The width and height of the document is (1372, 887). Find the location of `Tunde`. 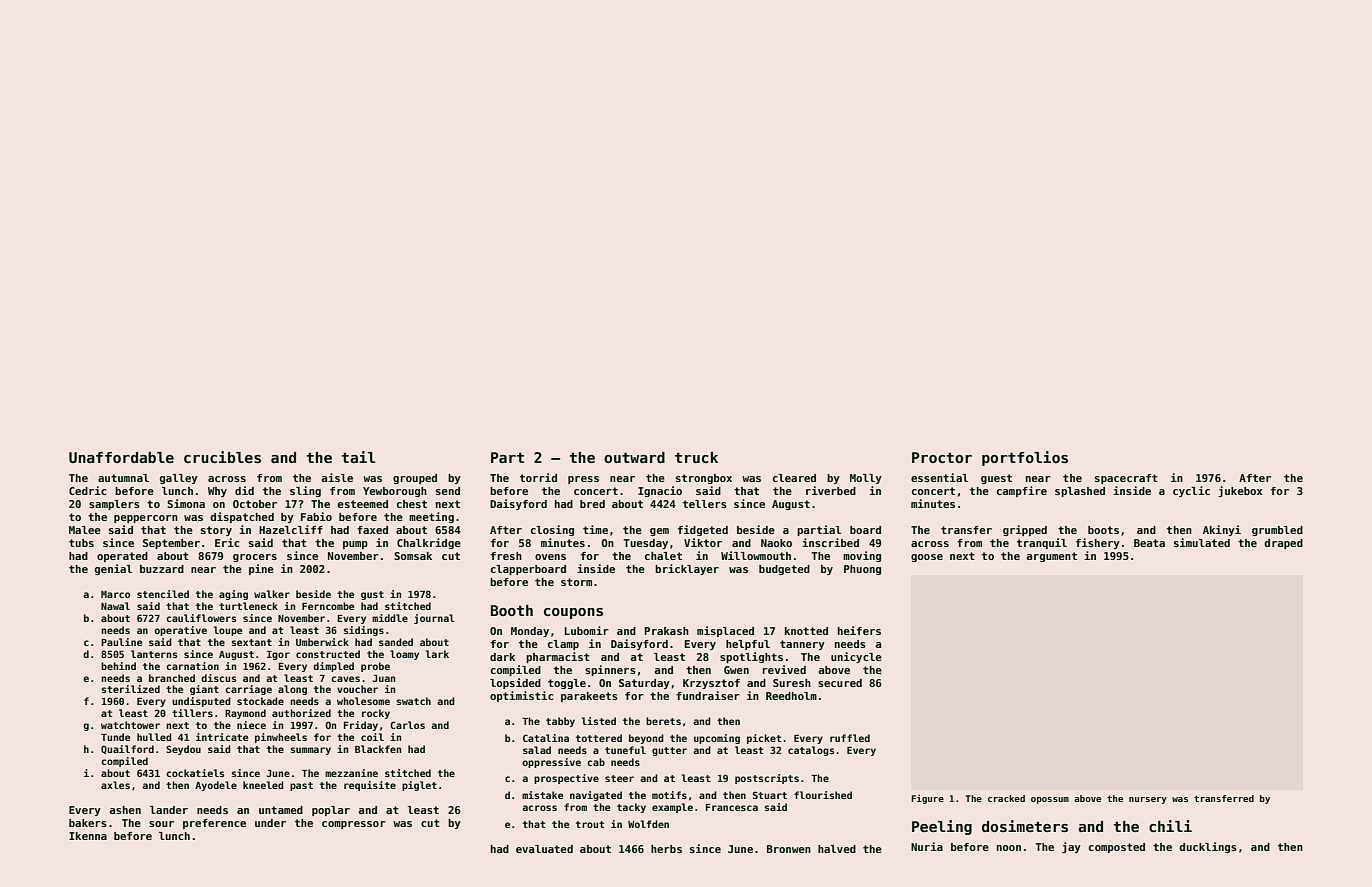

Tunde is located at coordinates (115, 737).
